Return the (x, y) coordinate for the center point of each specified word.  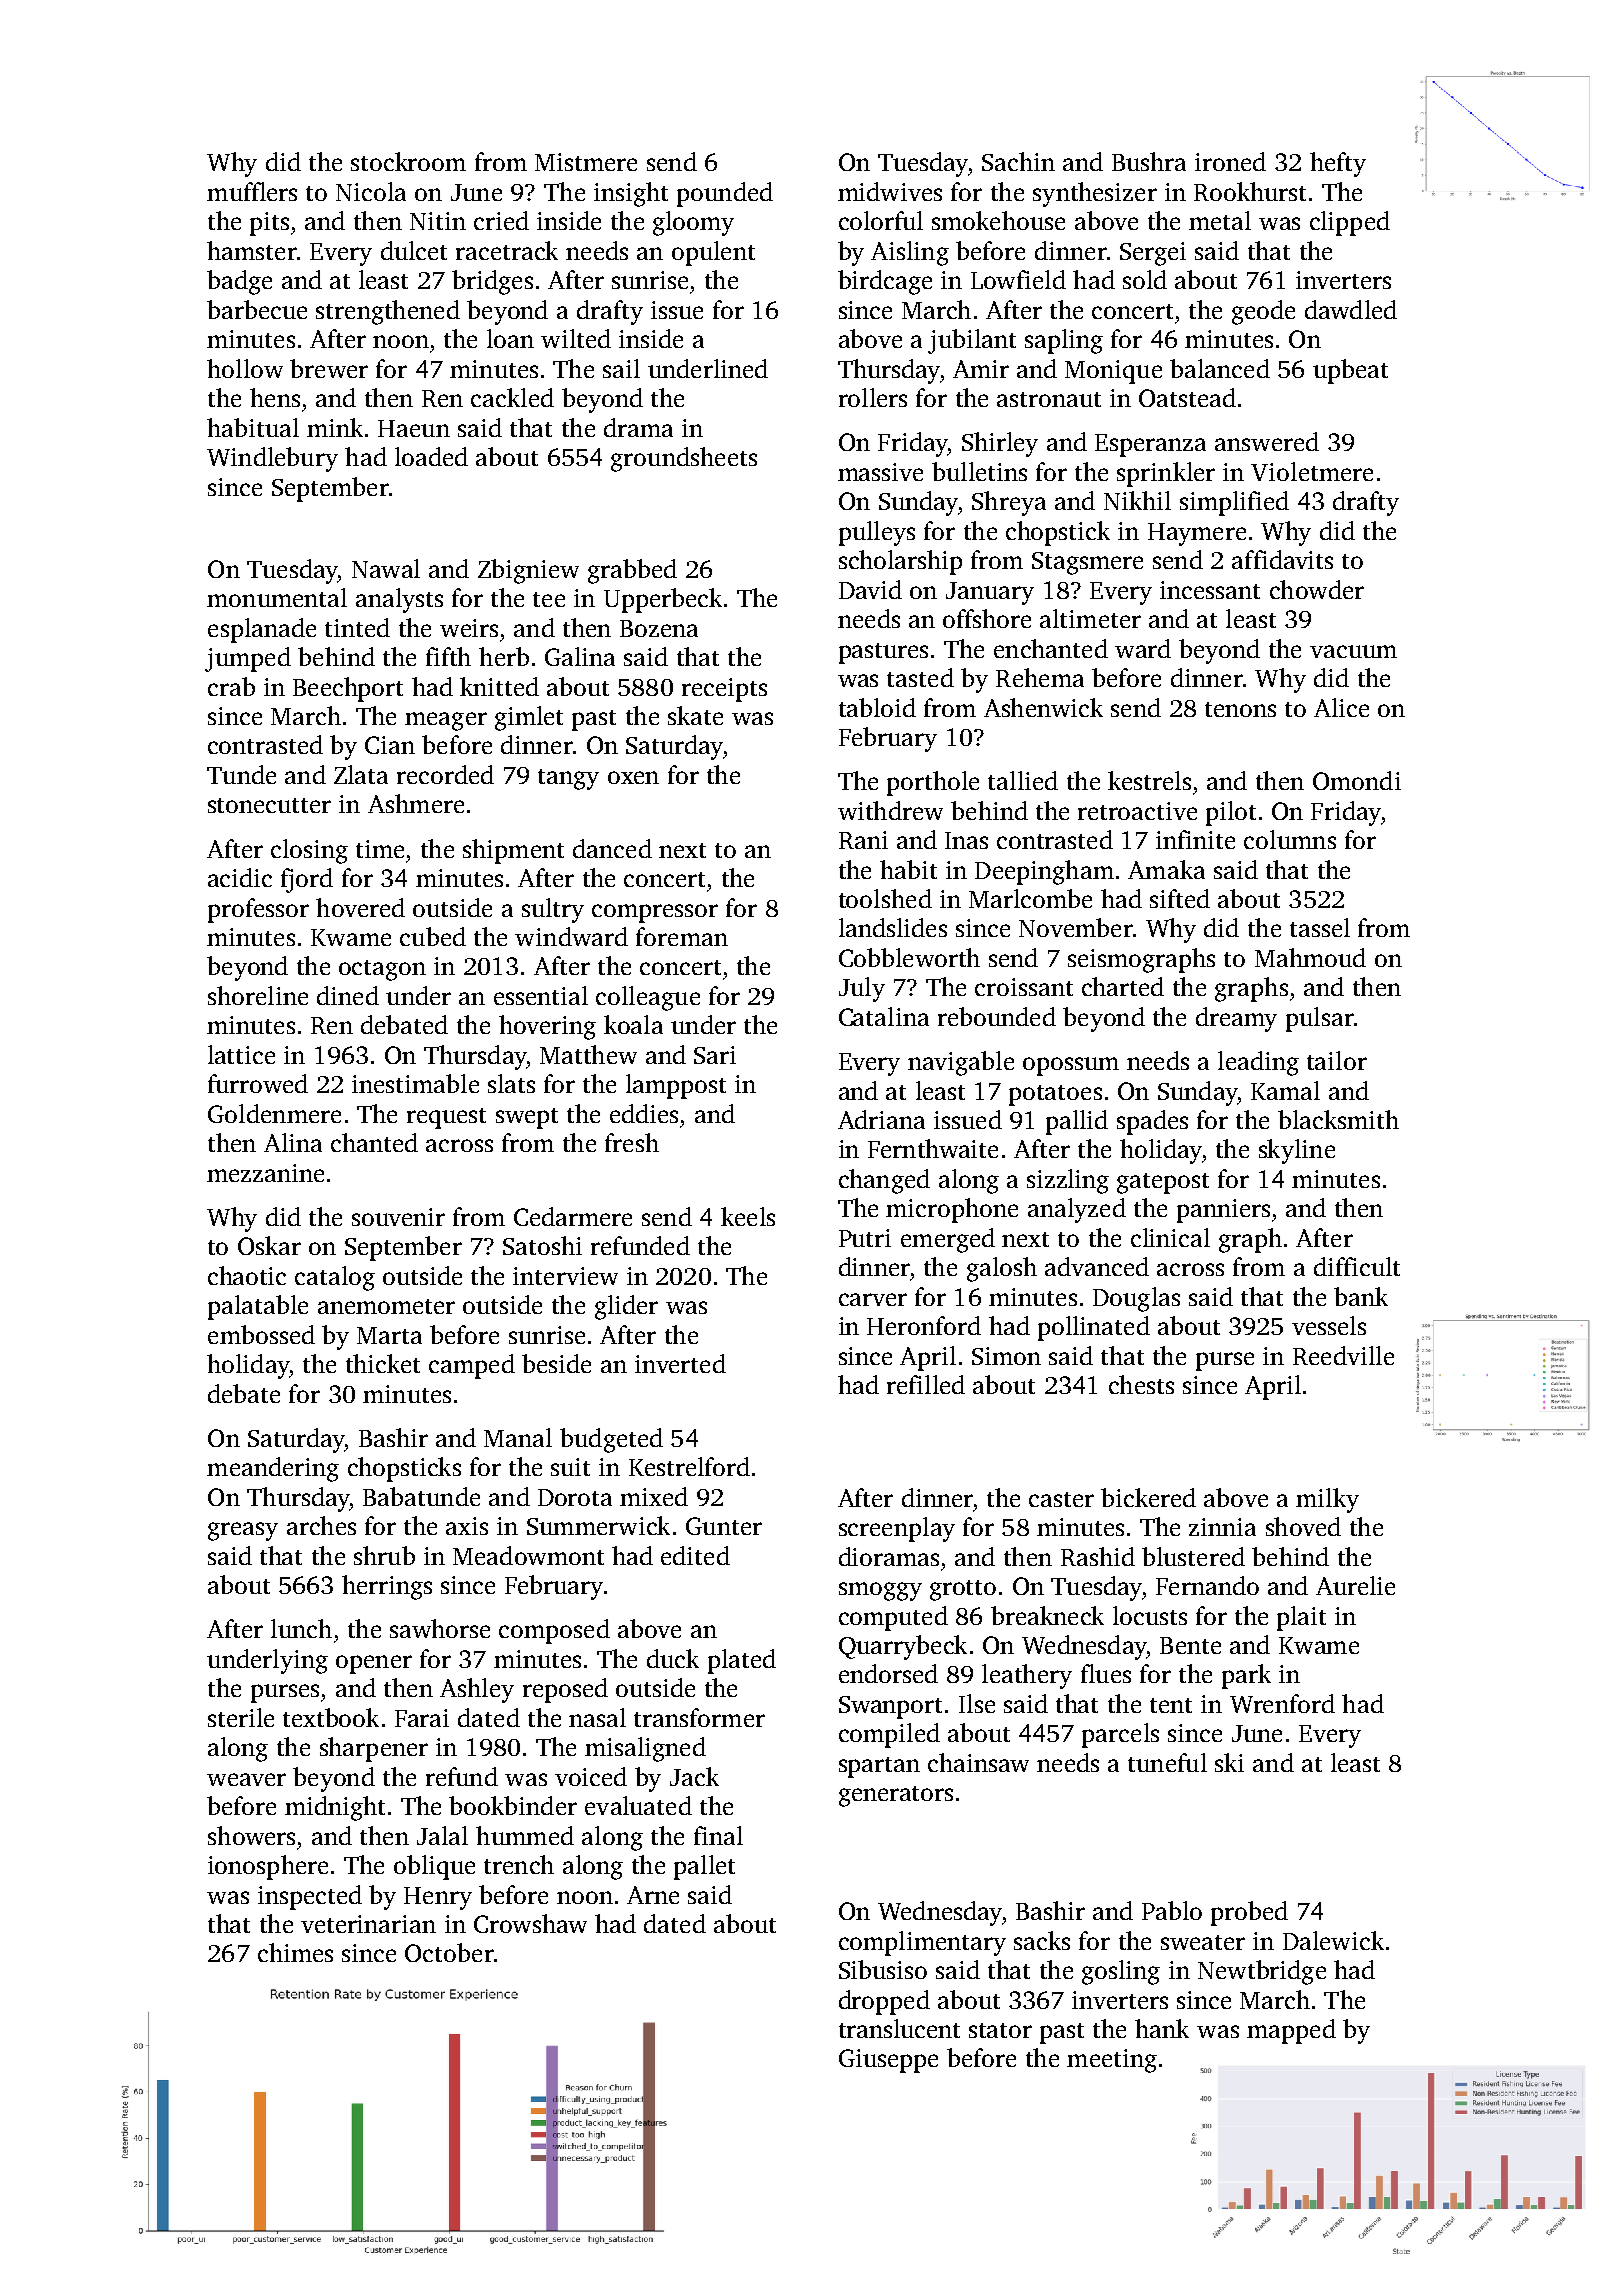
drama (638, 427)
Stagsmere (1087, 563)
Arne (653, 1895)
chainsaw (978, 1762)
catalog (335, 1278)
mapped (1291, 2031)
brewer (329, 368)
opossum (1071, 1066)
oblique (434, 1867)
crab (231, 686)
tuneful (1167, 1762)
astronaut (1049, 399)
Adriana (881, 1119)
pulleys (877, 533)
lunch (301, 1628)
